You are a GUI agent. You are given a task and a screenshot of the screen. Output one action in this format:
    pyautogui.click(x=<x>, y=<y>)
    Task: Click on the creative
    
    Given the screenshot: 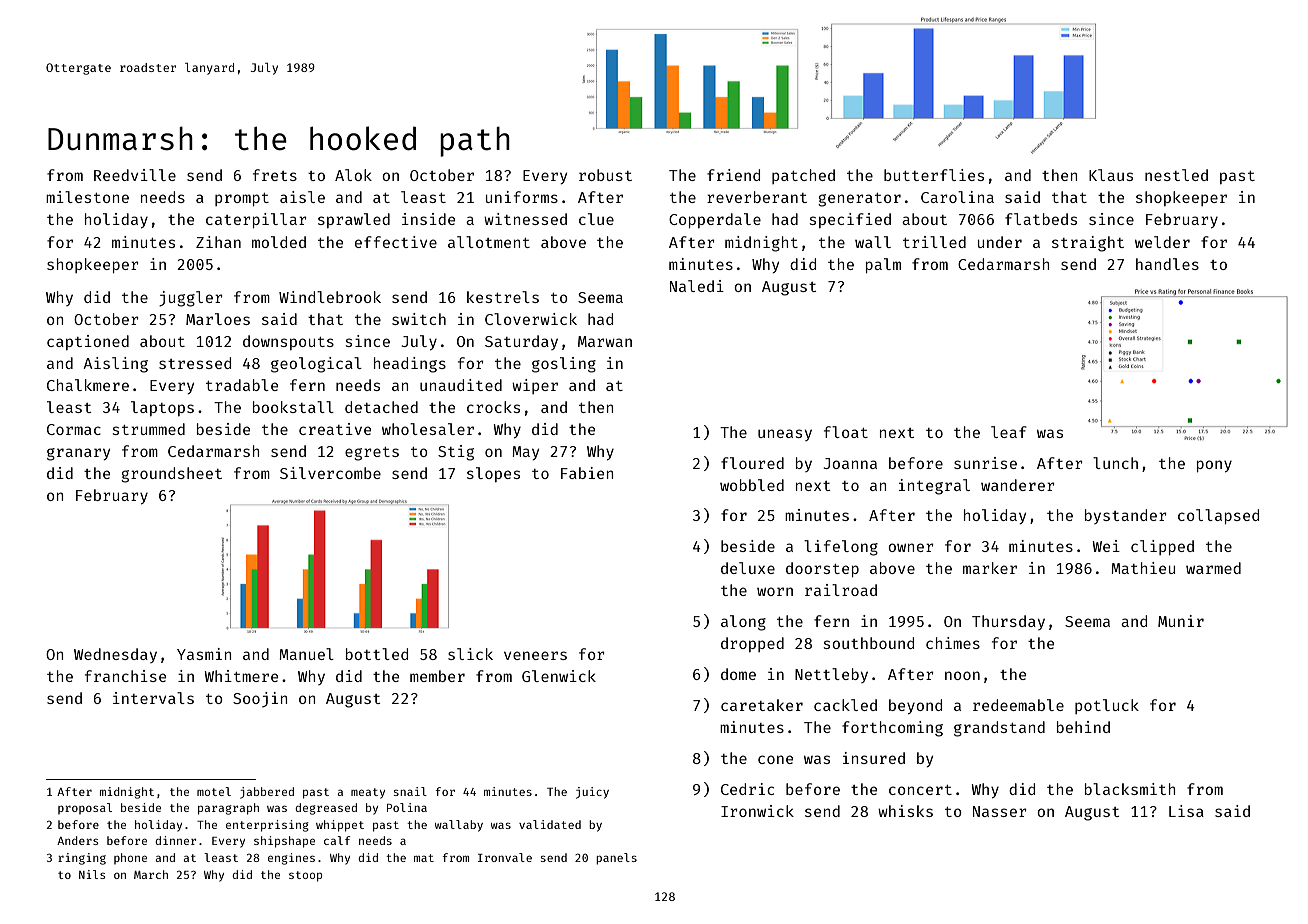 What is the action you would take?
    pyautogui.click(x=335, y=429)
